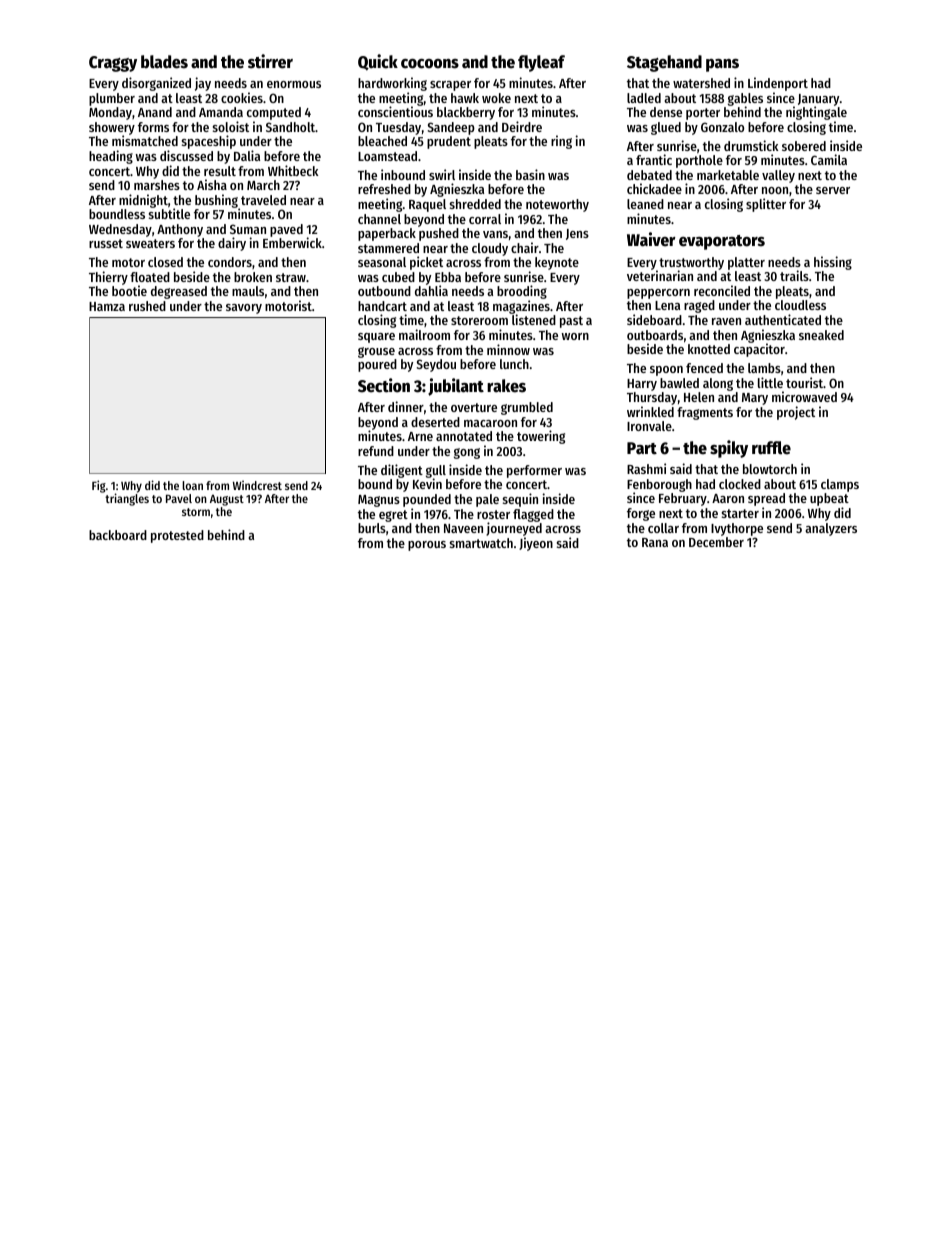 Image resolution: width=952 pixels, height=1233 pixels. I want to click on stirrer, so click(270, 61).
